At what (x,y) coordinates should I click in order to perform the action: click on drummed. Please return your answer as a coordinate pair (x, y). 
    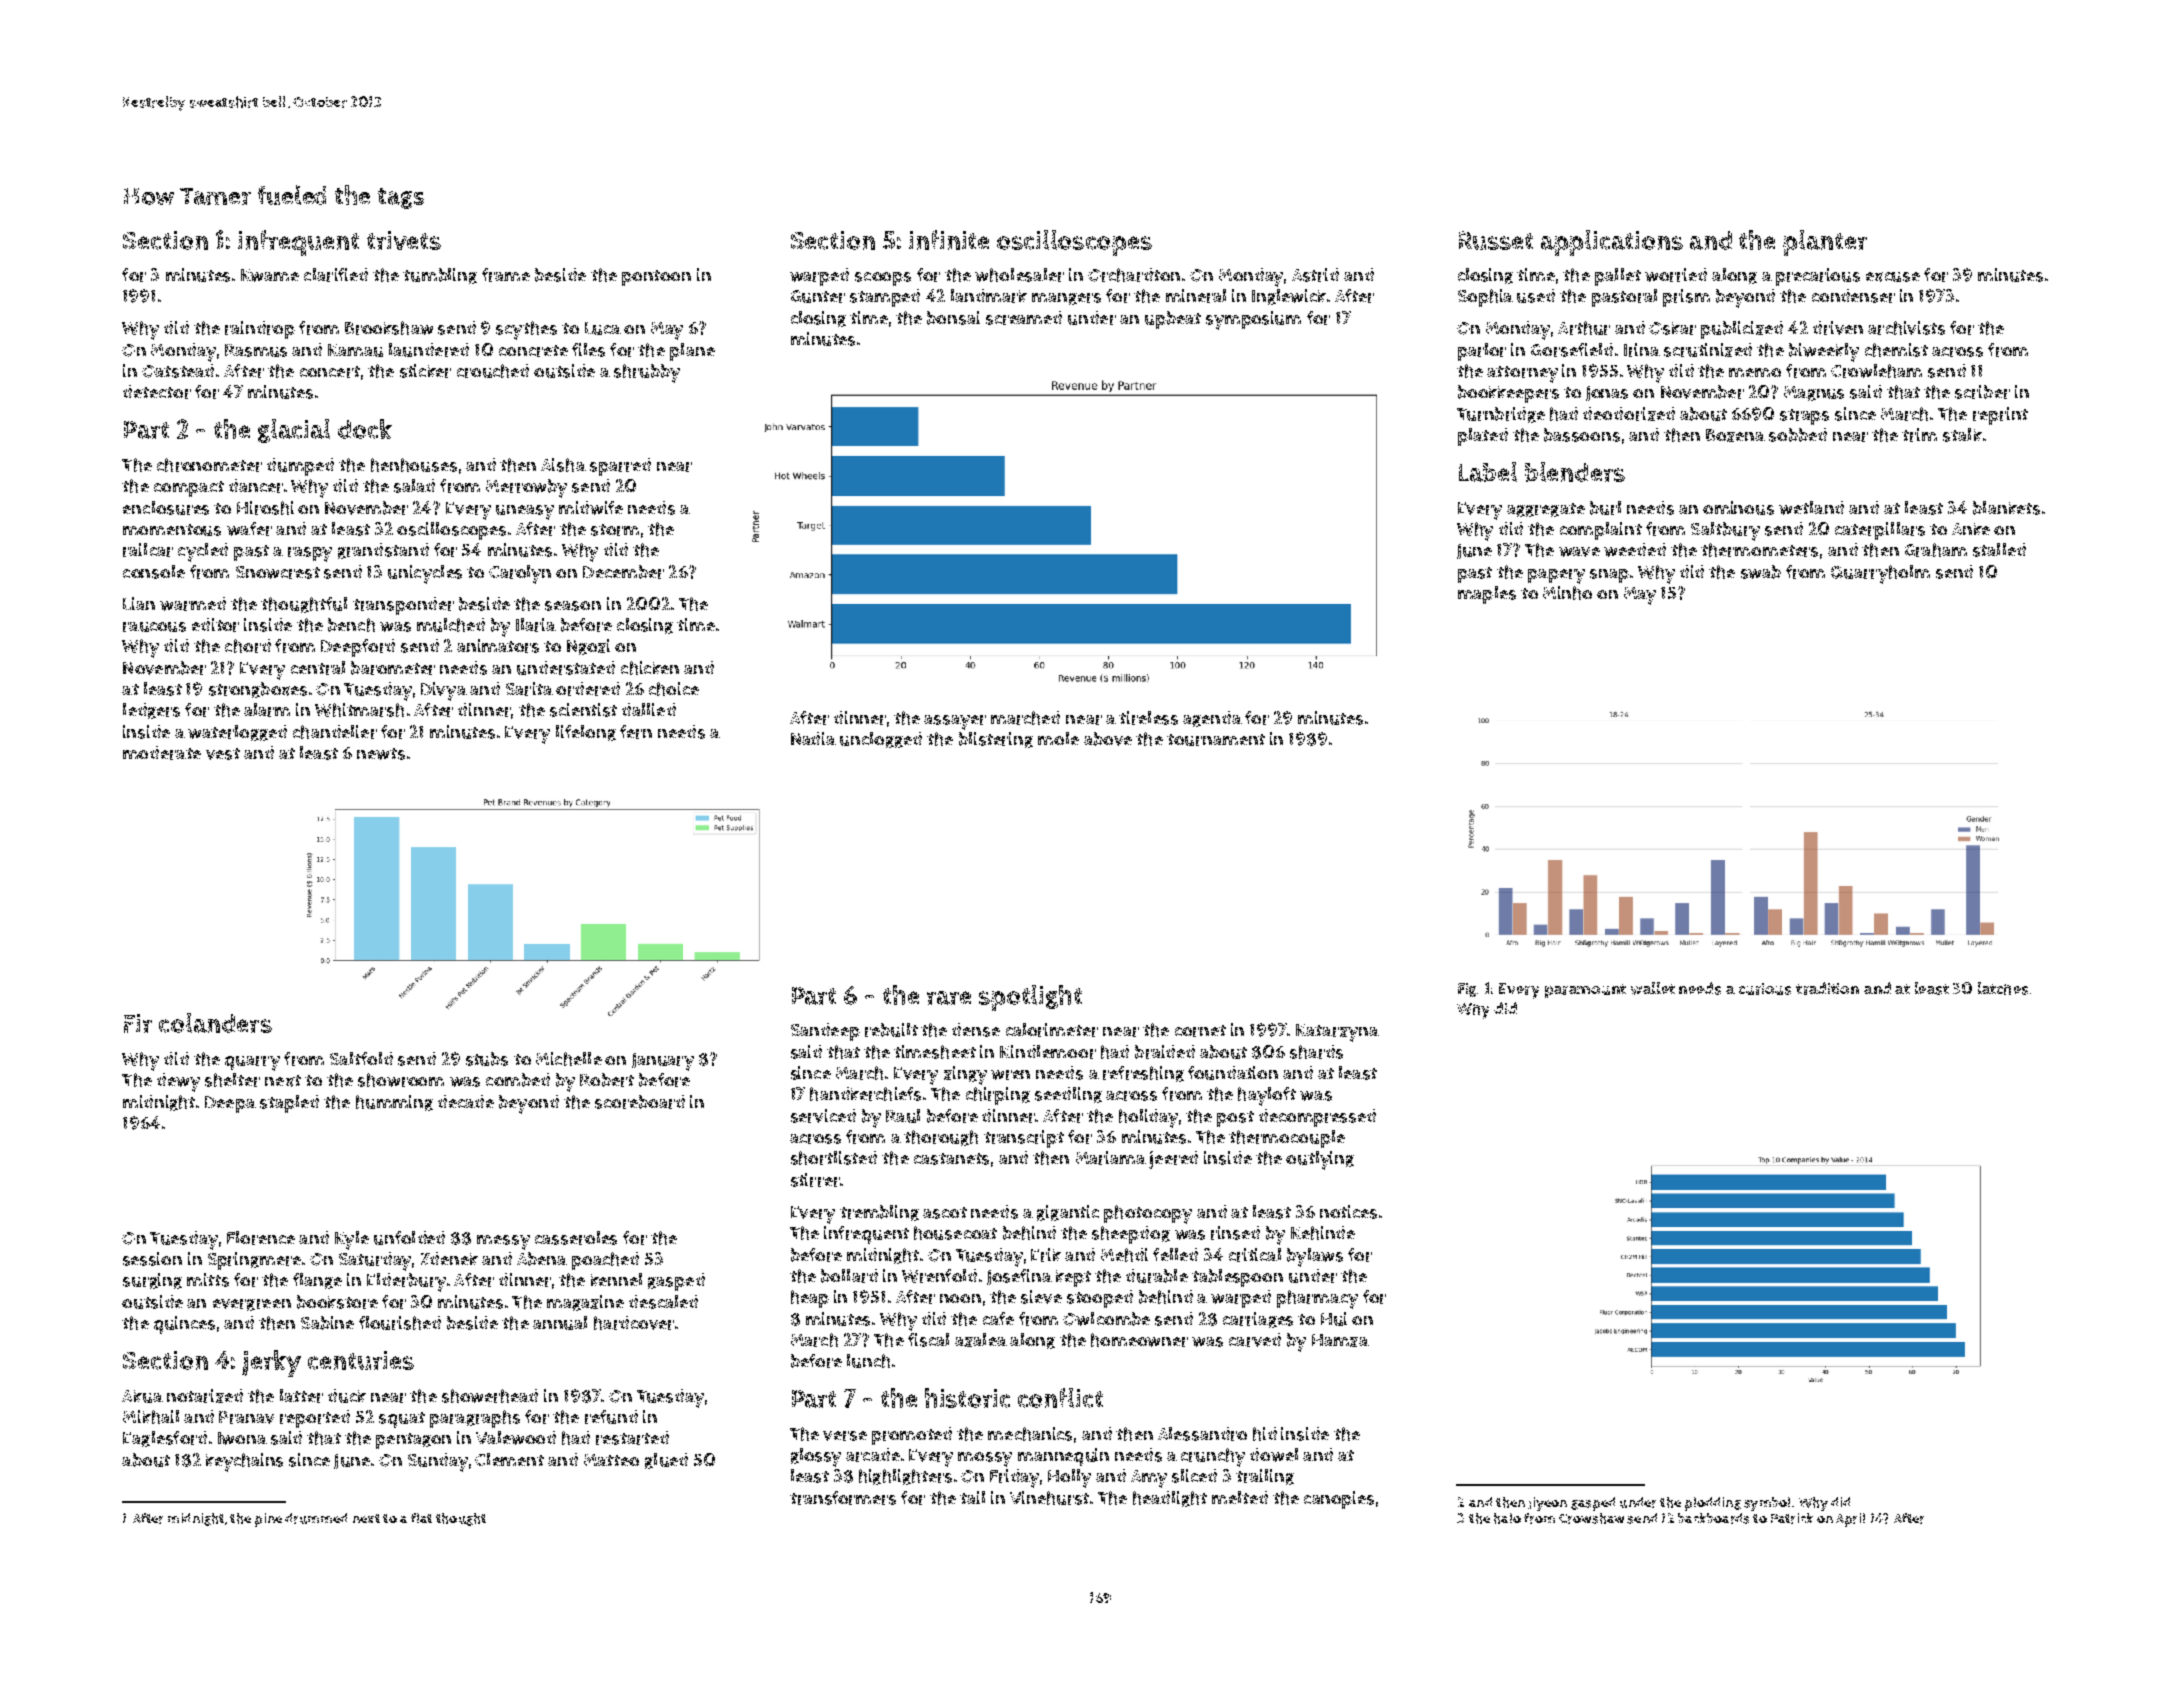
    Looking at the image, I should click on (316, 1518).
